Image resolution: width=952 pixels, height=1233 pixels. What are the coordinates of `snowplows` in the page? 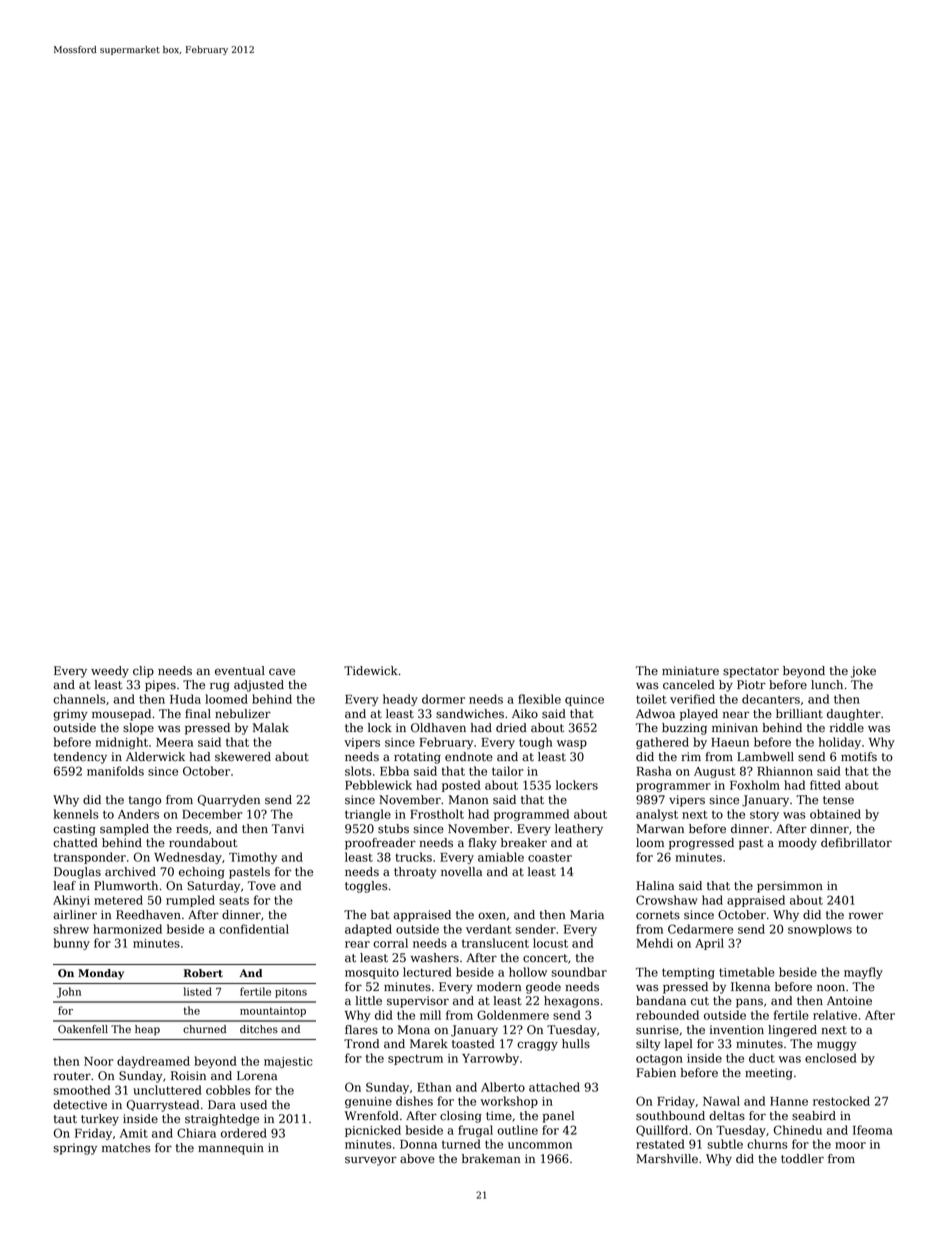 It's located at (820, 930).
